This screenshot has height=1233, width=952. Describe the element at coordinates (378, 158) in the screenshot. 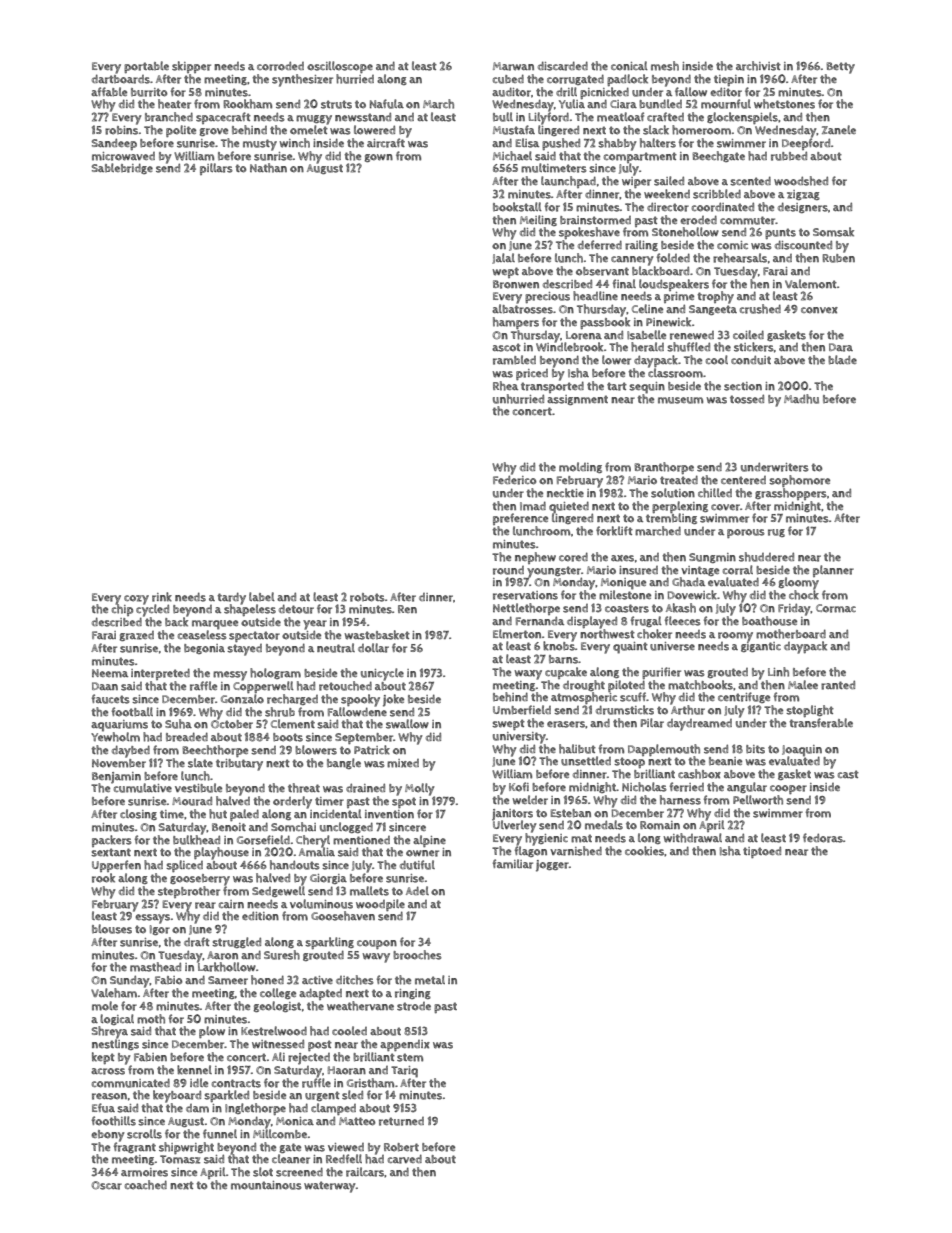

I see `gown` at that location.
